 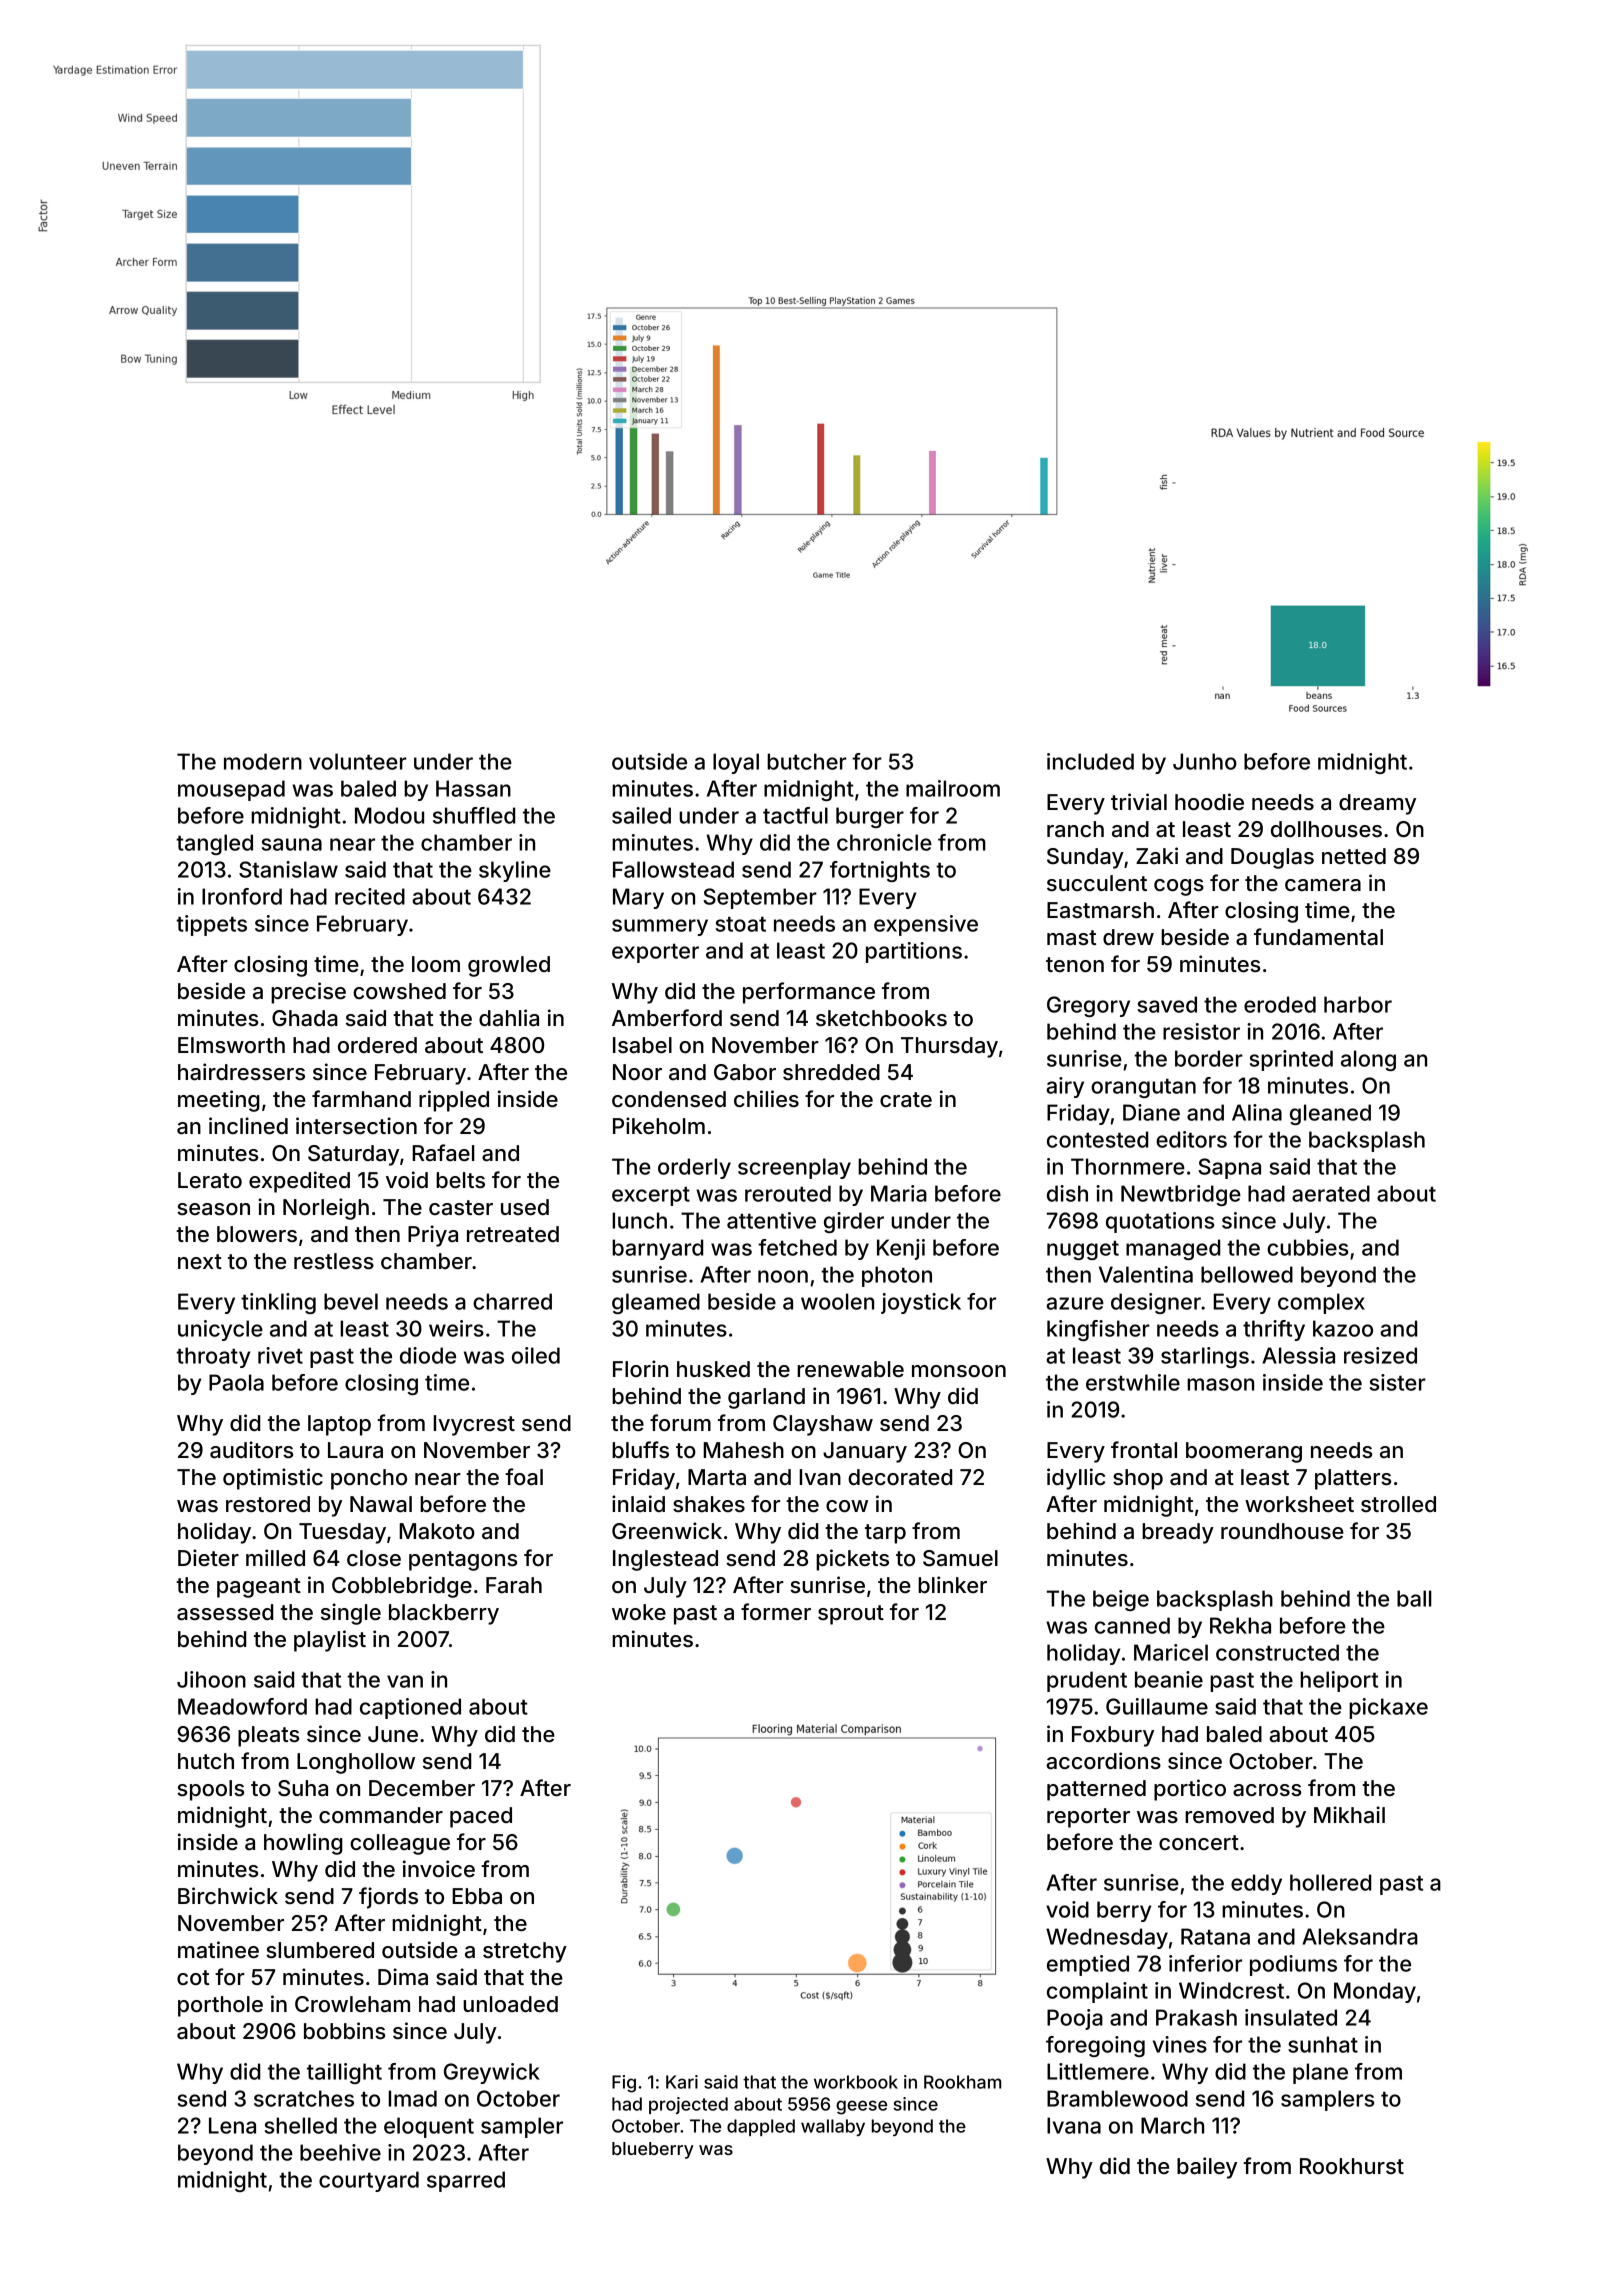 I want to click on tarp, so click(x=885, y=1534).
